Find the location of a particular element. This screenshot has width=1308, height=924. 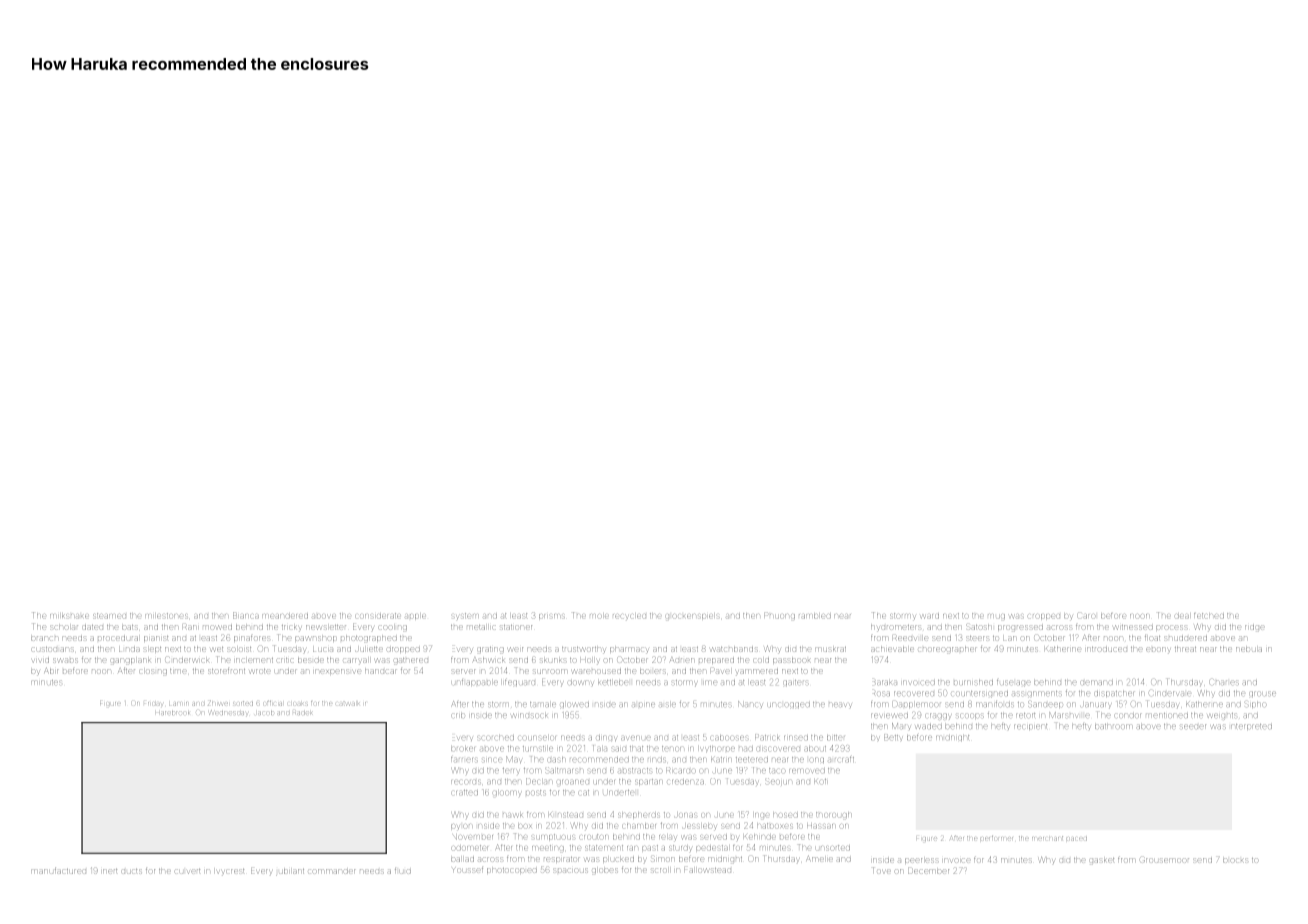

Ashwick is located at coordinates (488, 660).
